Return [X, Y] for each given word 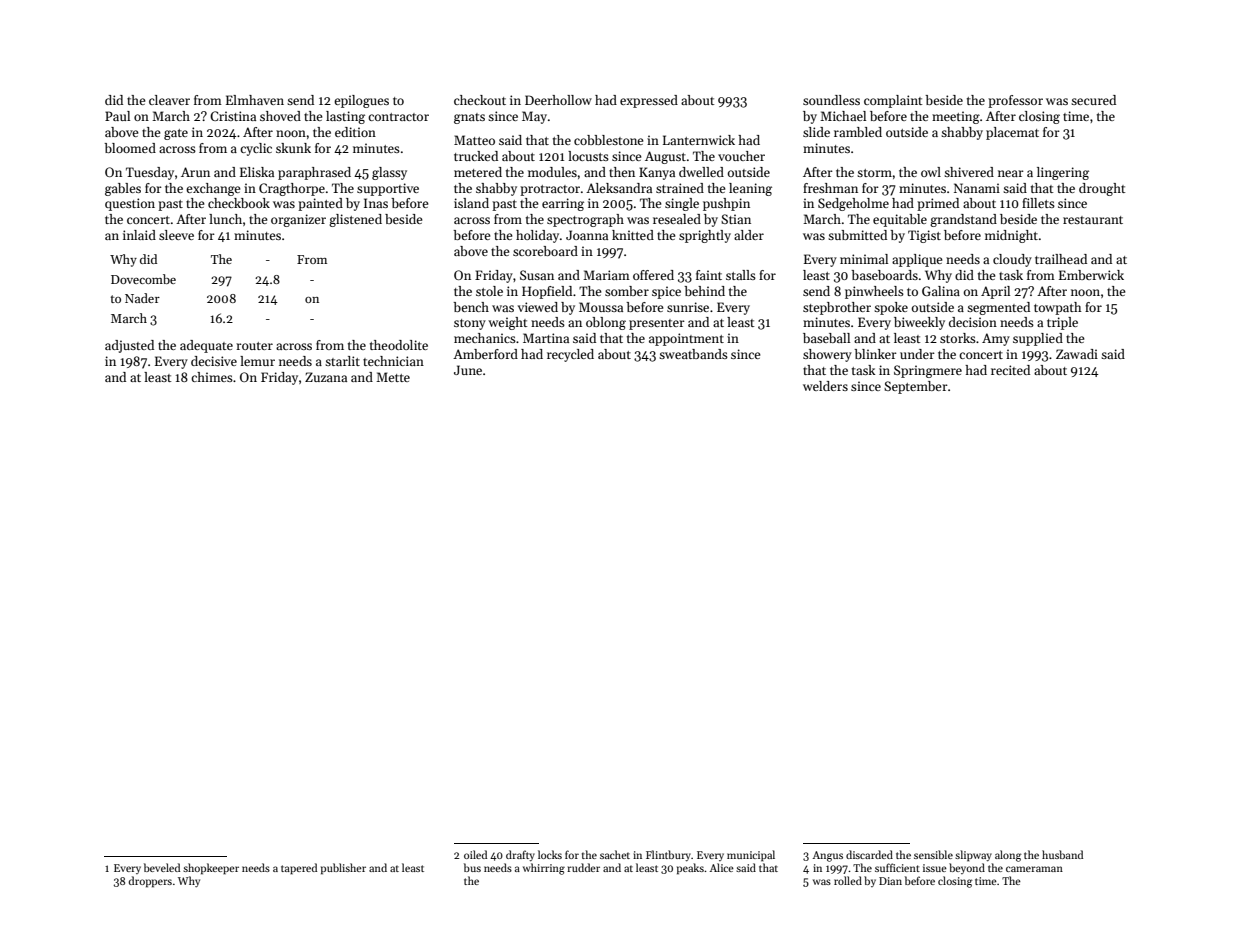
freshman [830, 188]
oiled [475, 854]
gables [123, 189]
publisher [343, 869]
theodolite [399, 345]
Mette [393, 377]
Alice [721, 867]
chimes [212, 377]
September [916, 387]
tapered [299, 869]
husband [1062, 854]
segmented [998, 308]
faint [709, 275]
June [468, 370]
